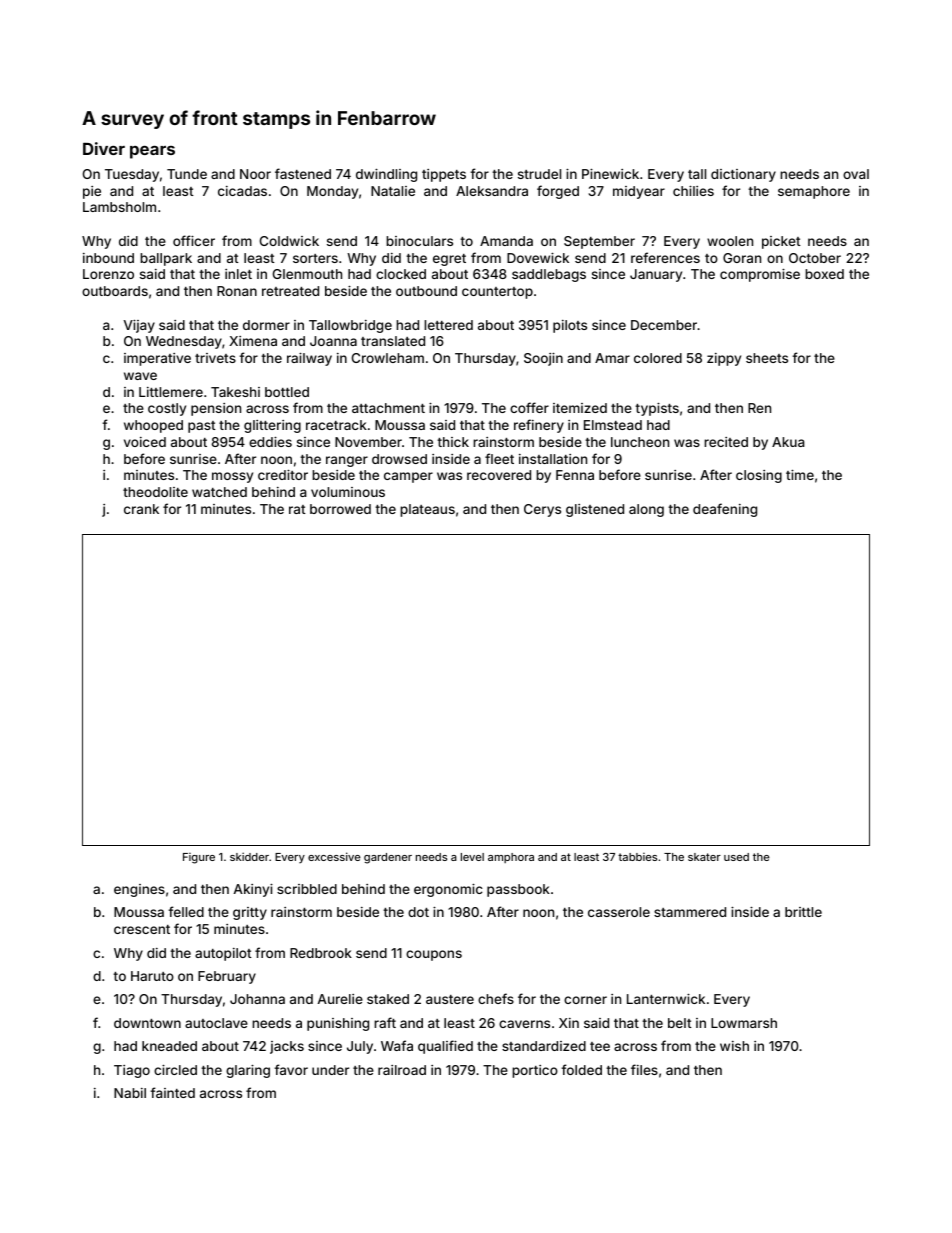 Image resolution: width=952 pixels, height=1233 pixels. I want to click on oval, so click(856, 174).
